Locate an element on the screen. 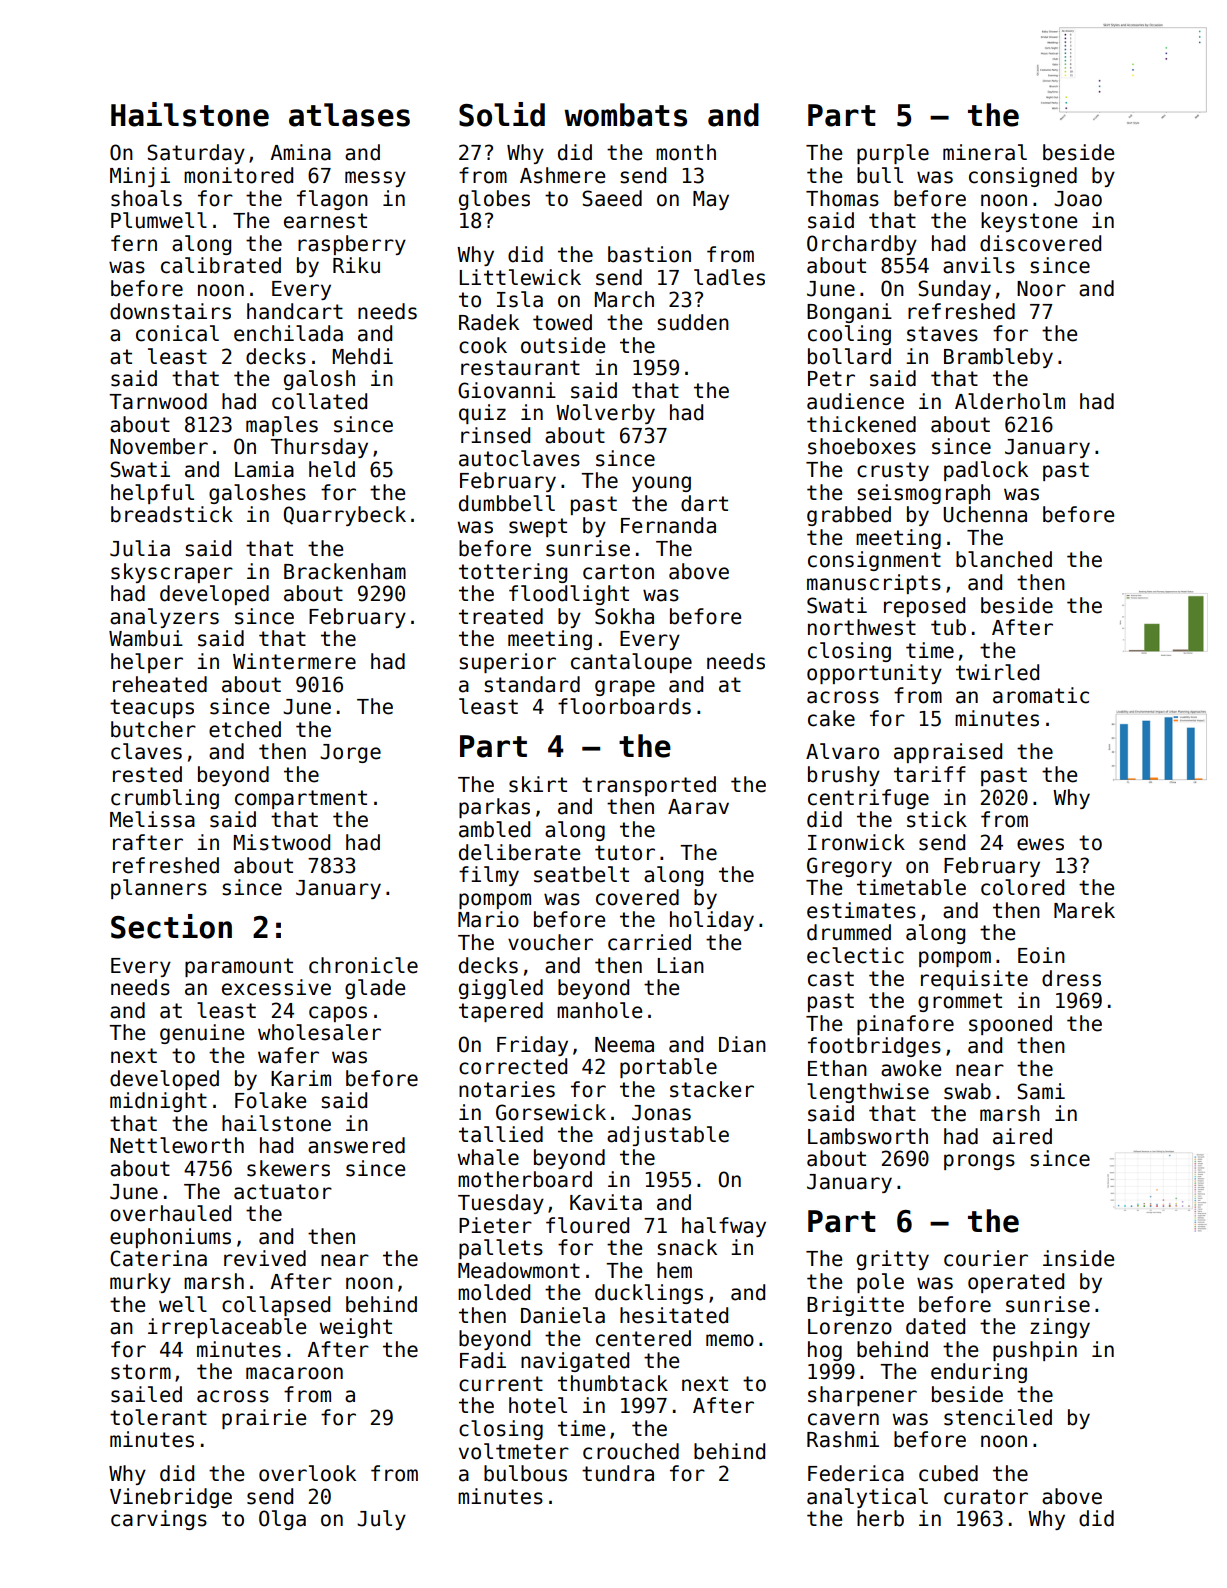 This screenshot has width=1227, height=1588. prairie is located at coordinates (264, 1419).
